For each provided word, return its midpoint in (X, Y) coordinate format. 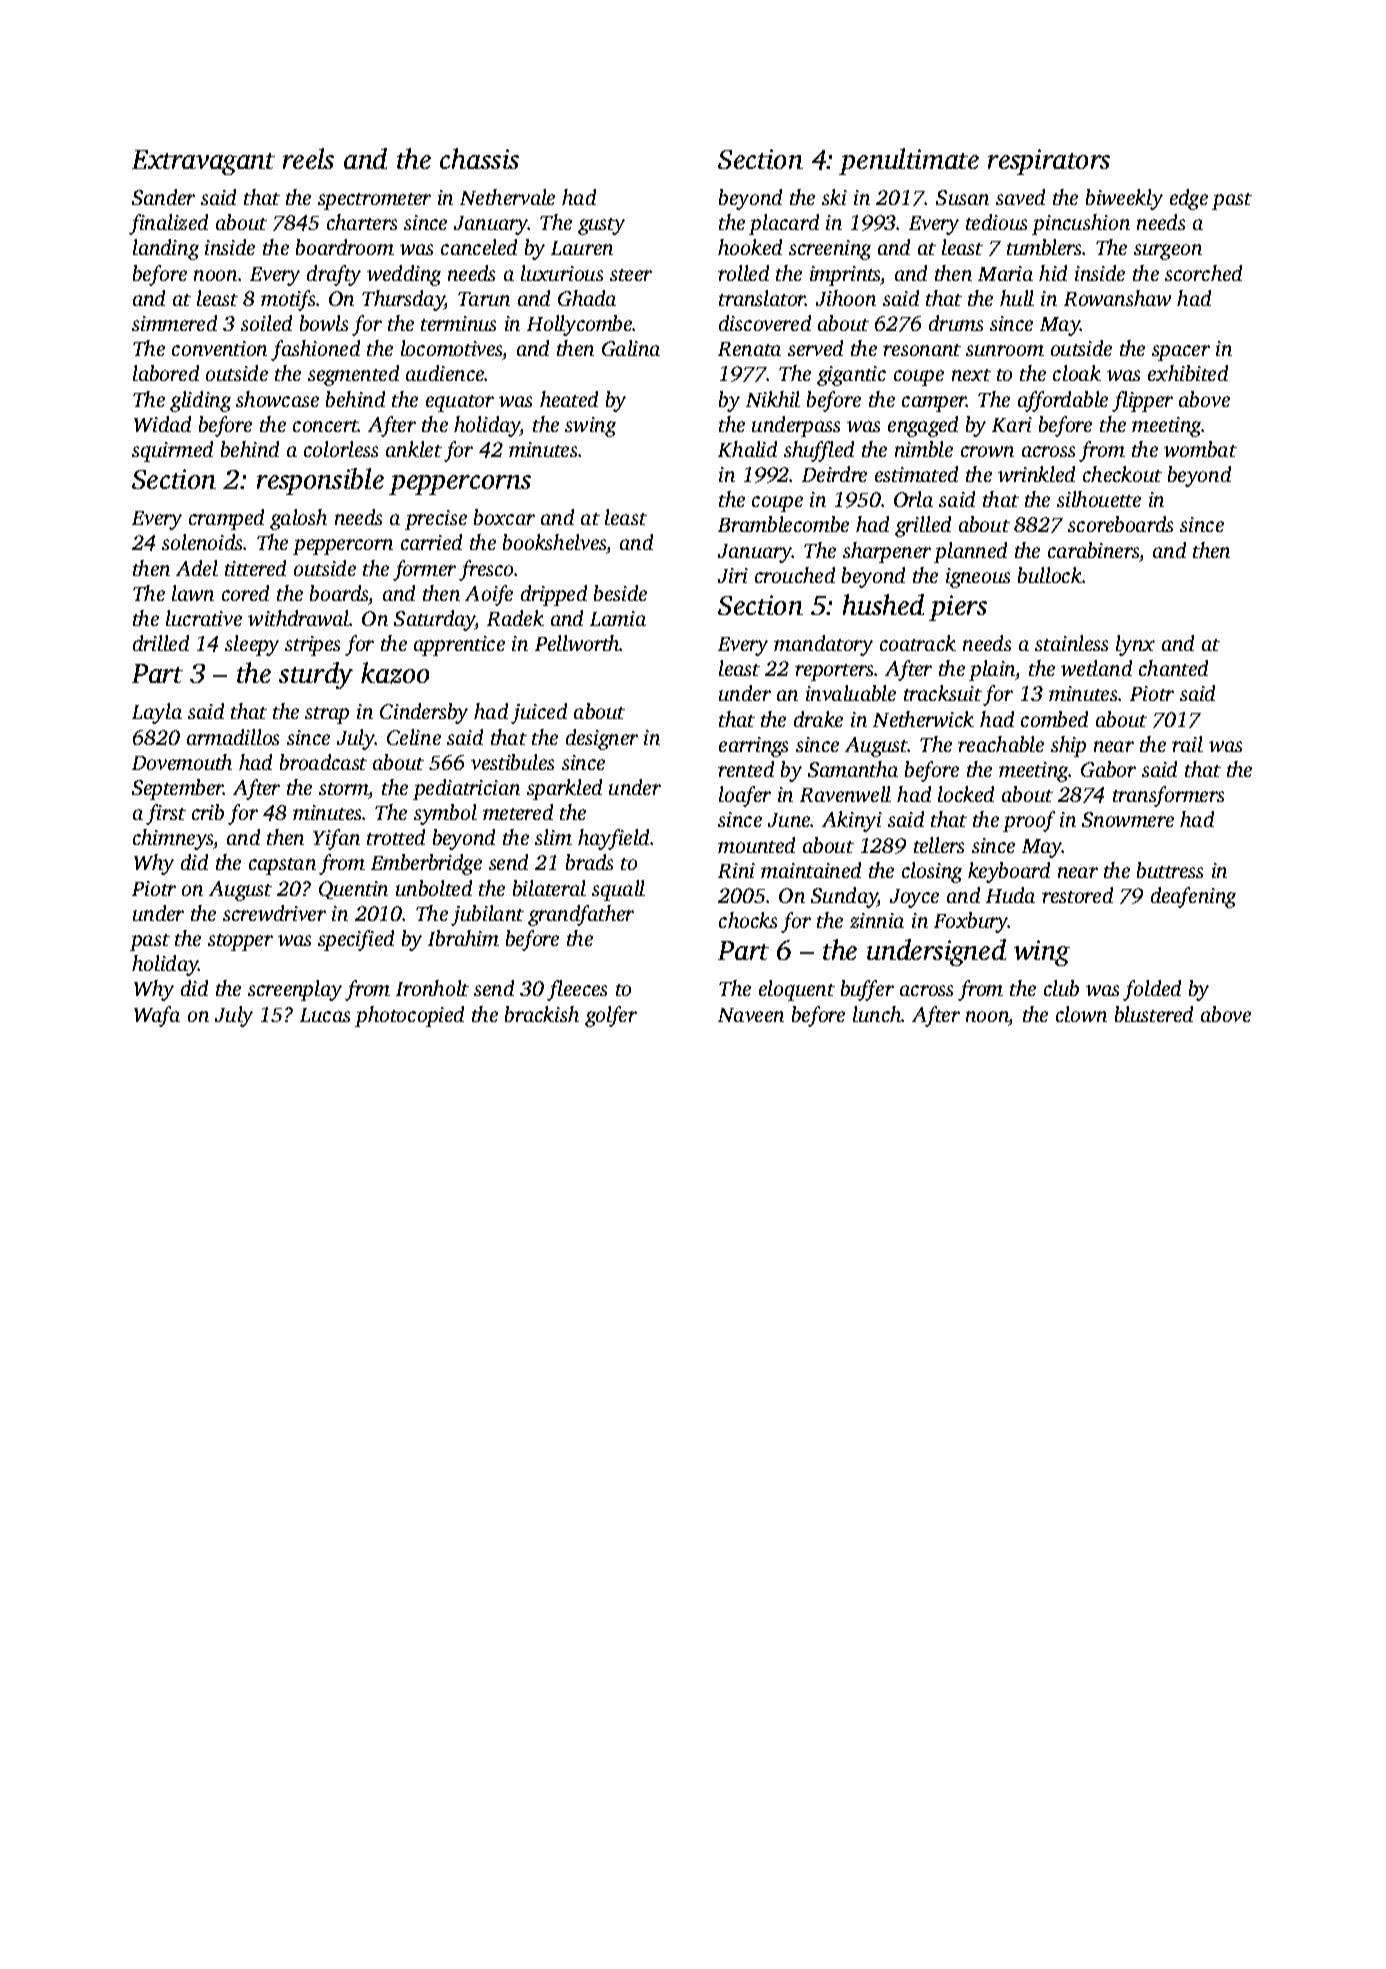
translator (762, 298)
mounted (756, 845)
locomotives (451, 348)
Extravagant (203, 162)
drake (818, 719)
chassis (479, 158)
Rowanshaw (1117, 298)
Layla (157, 713)
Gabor (1108, 769)
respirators (1049, 162)
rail (1187, 744)
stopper (240, 942)
